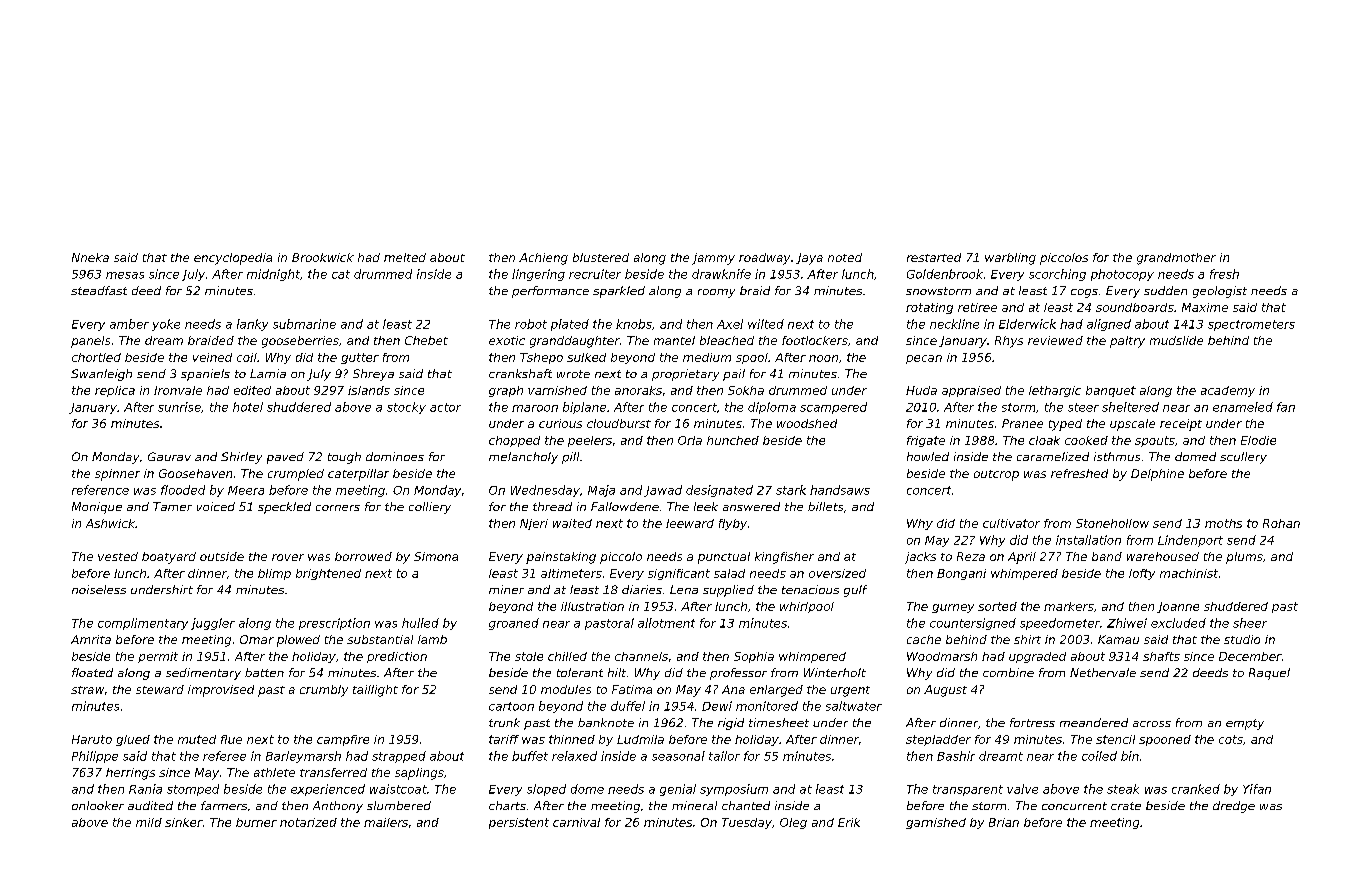  What do you see at coordinates (1251, 325) in the page?
I see `spectrometers` at bounding box center [1251, 325].
